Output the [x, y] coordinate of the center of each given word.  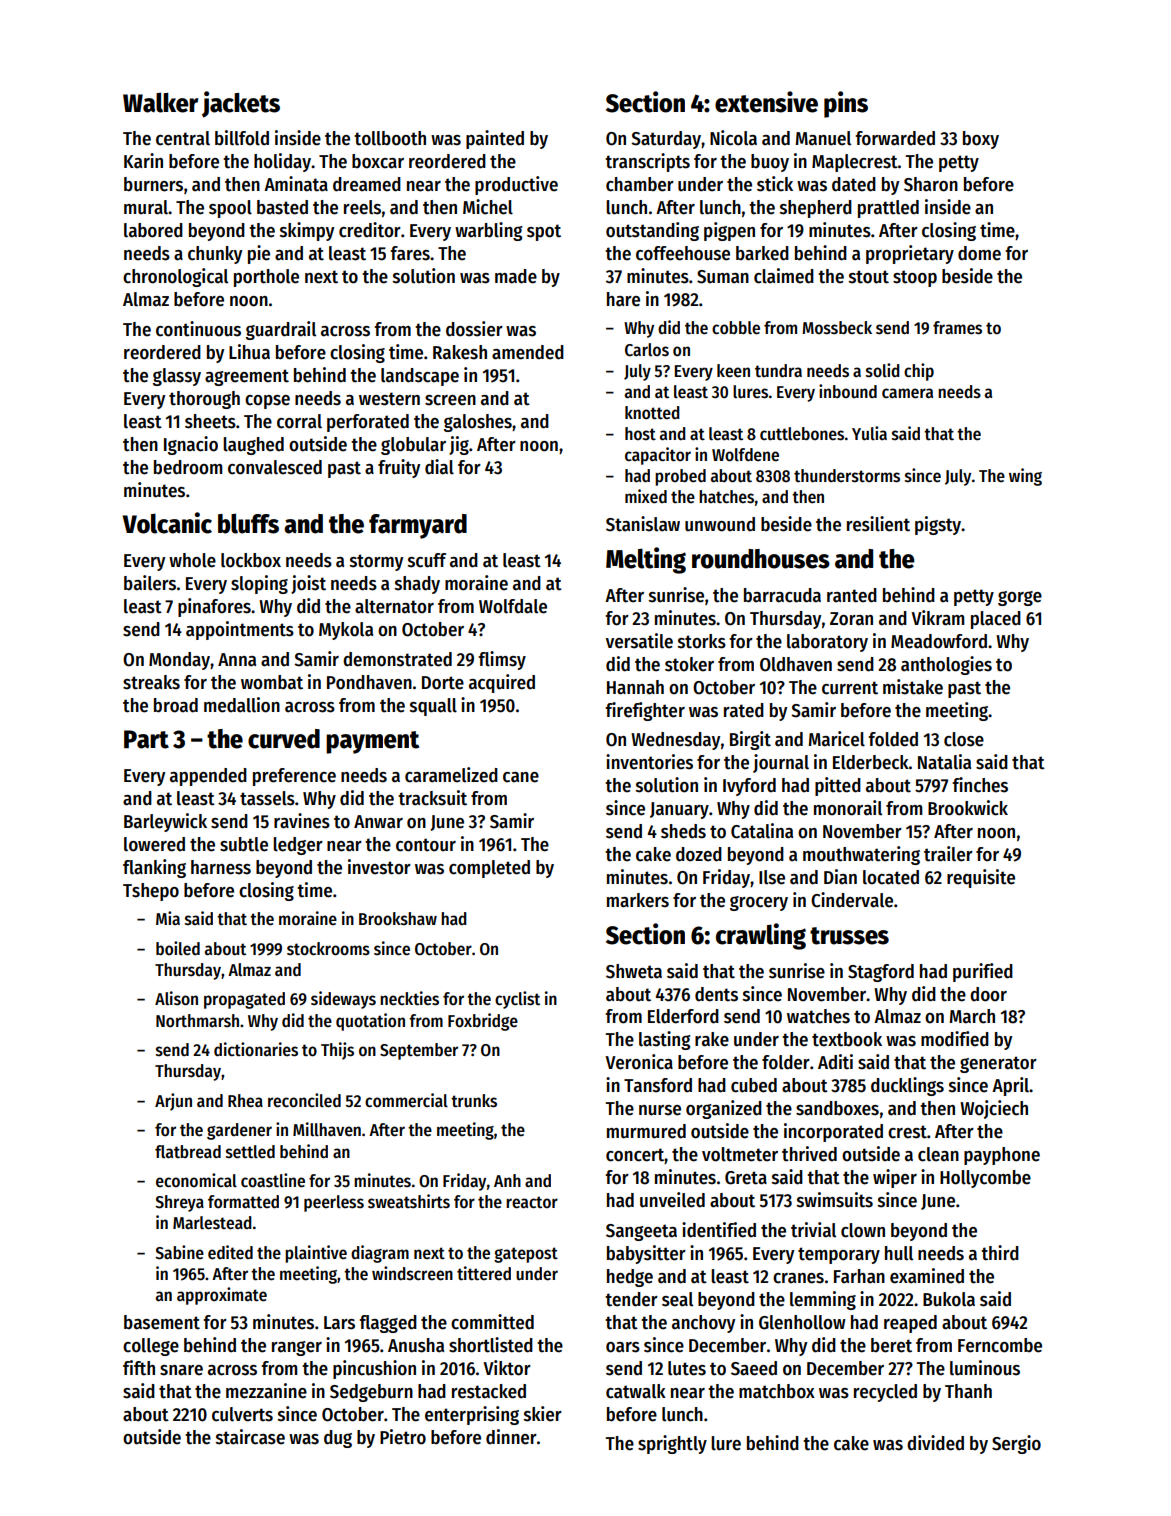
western [389, 399]
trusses [849, 936]
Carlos [647, 350]
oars [623, 1347]
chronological [175, 277]
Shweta [634, 971]
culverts [242, 1414]
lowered [154, 844]
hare [623, 299]
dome [979, 253]
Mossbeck [837, 328]
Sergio [1016, 1444]
